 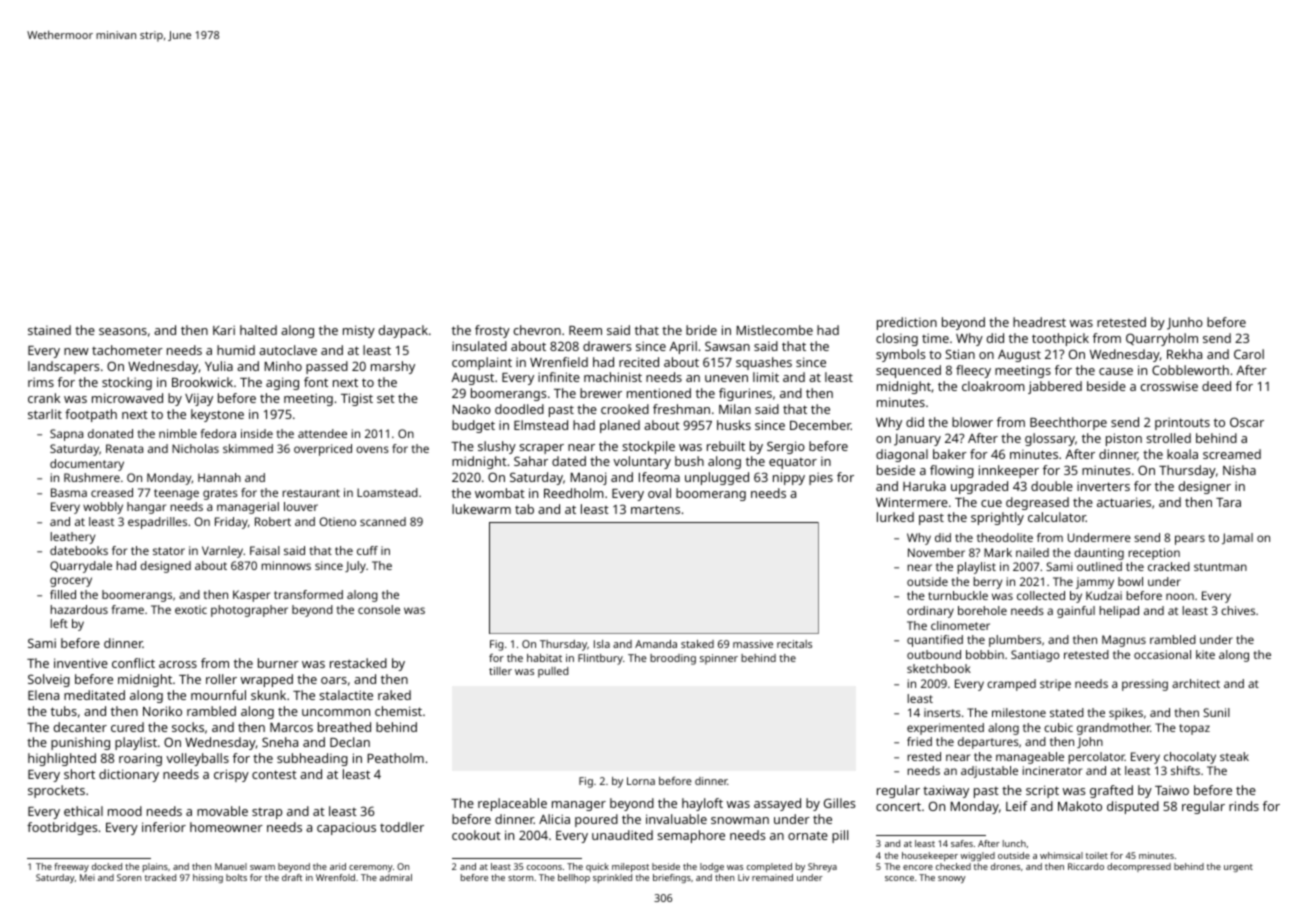 What do you see at coordinates (620, 426) in the screenshot?
I see `planed` at bounding box center [620, 426].
